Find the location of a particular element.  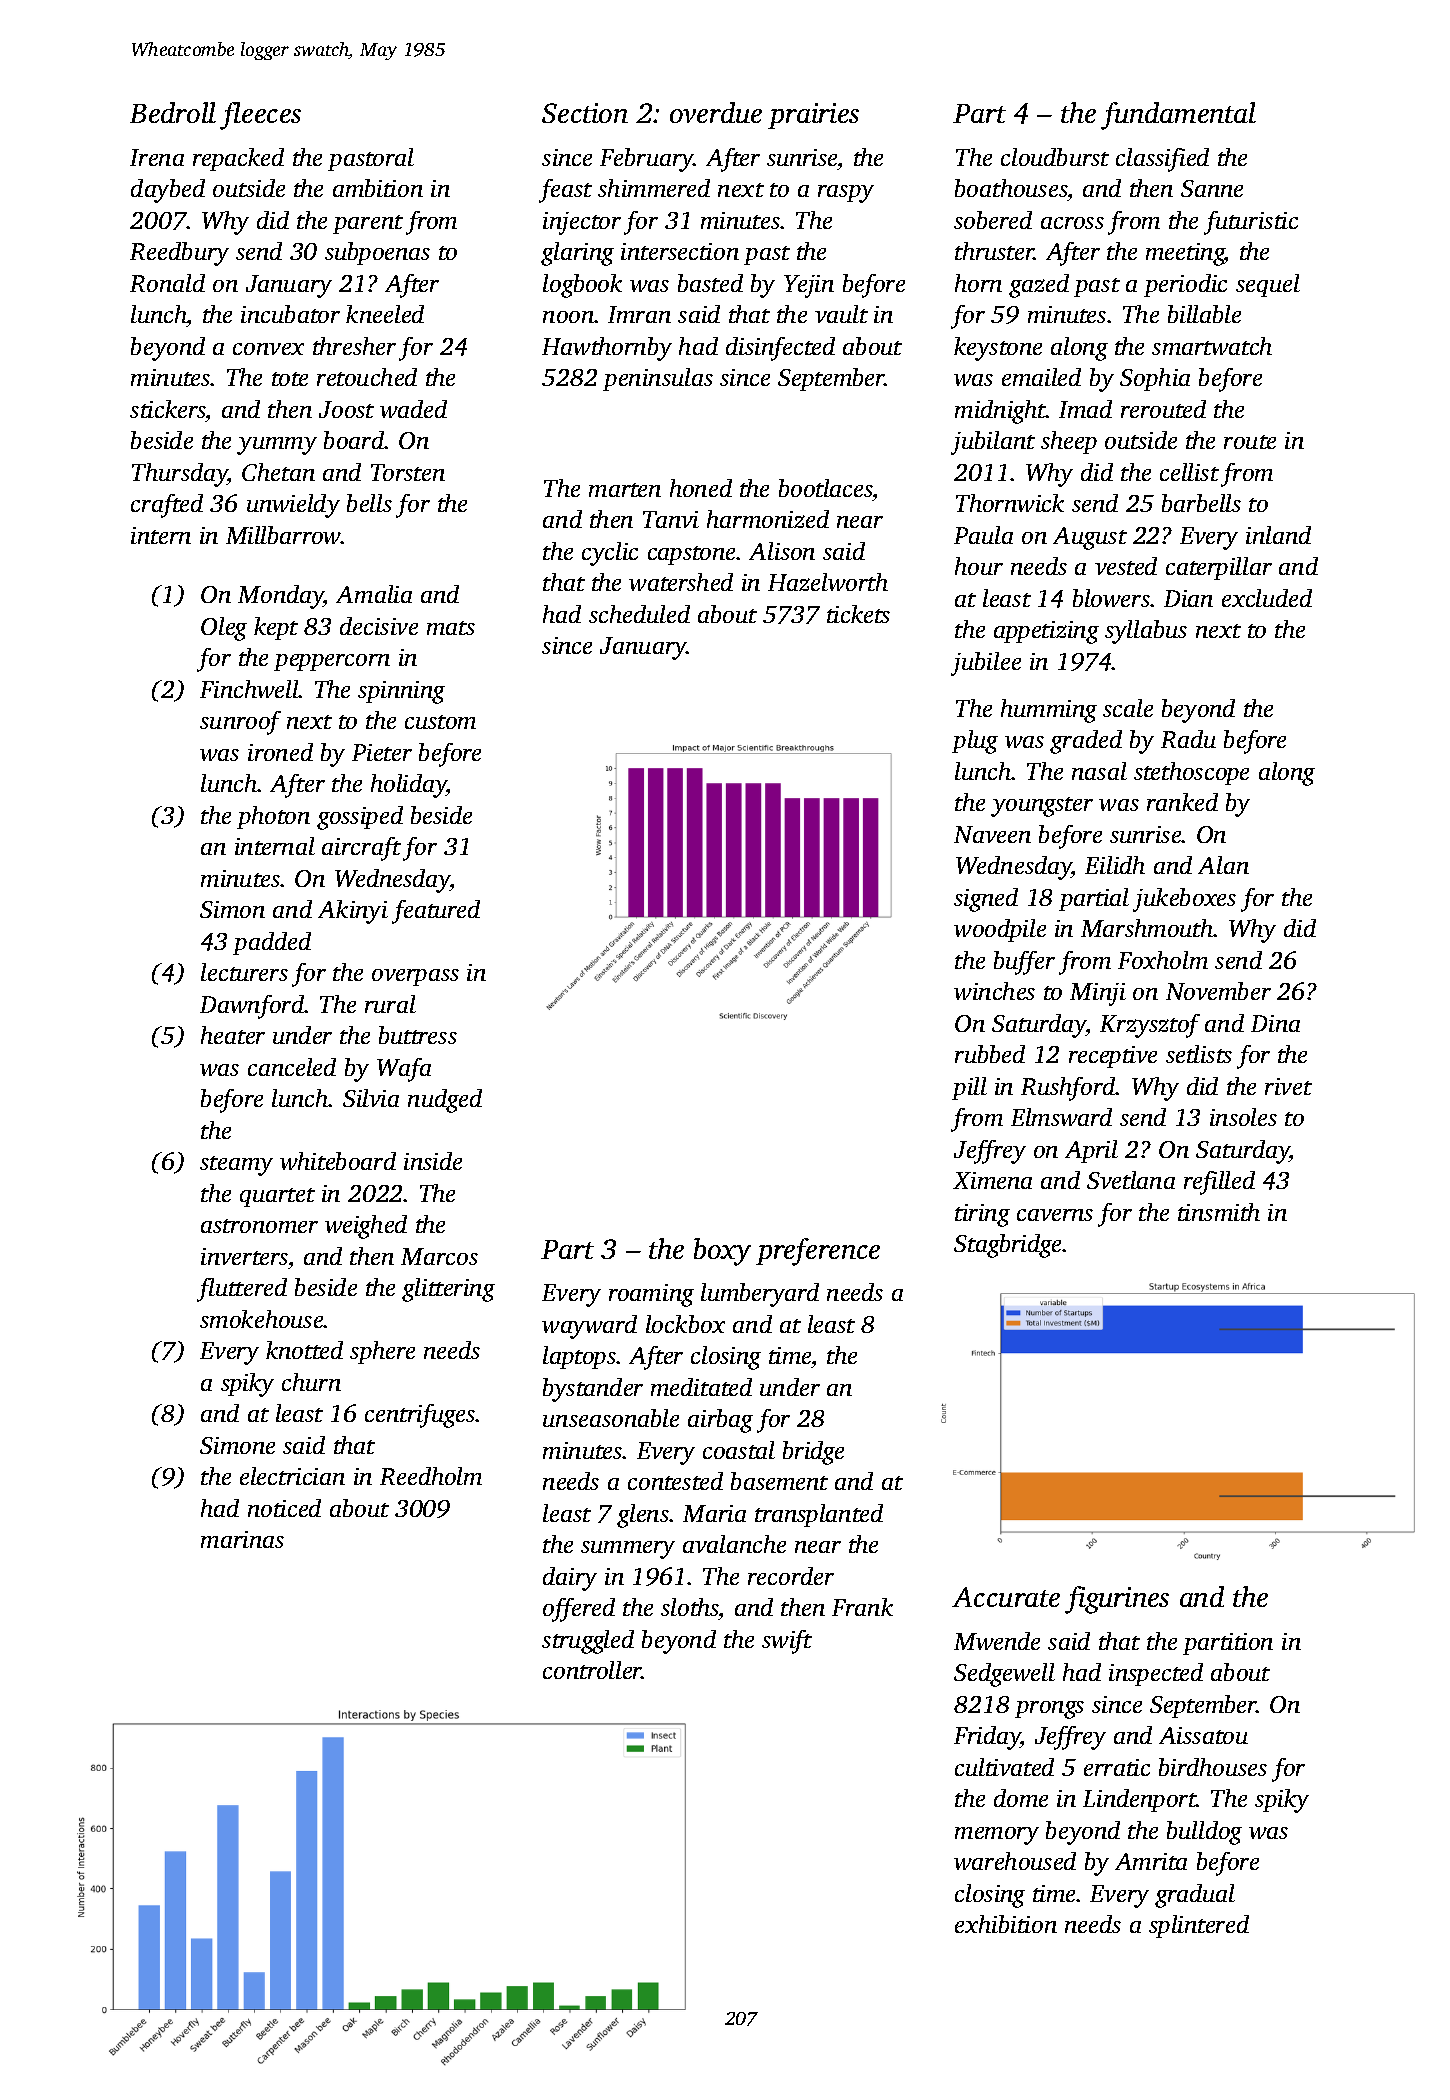

sloths is located at coordinates (690, 1609).
